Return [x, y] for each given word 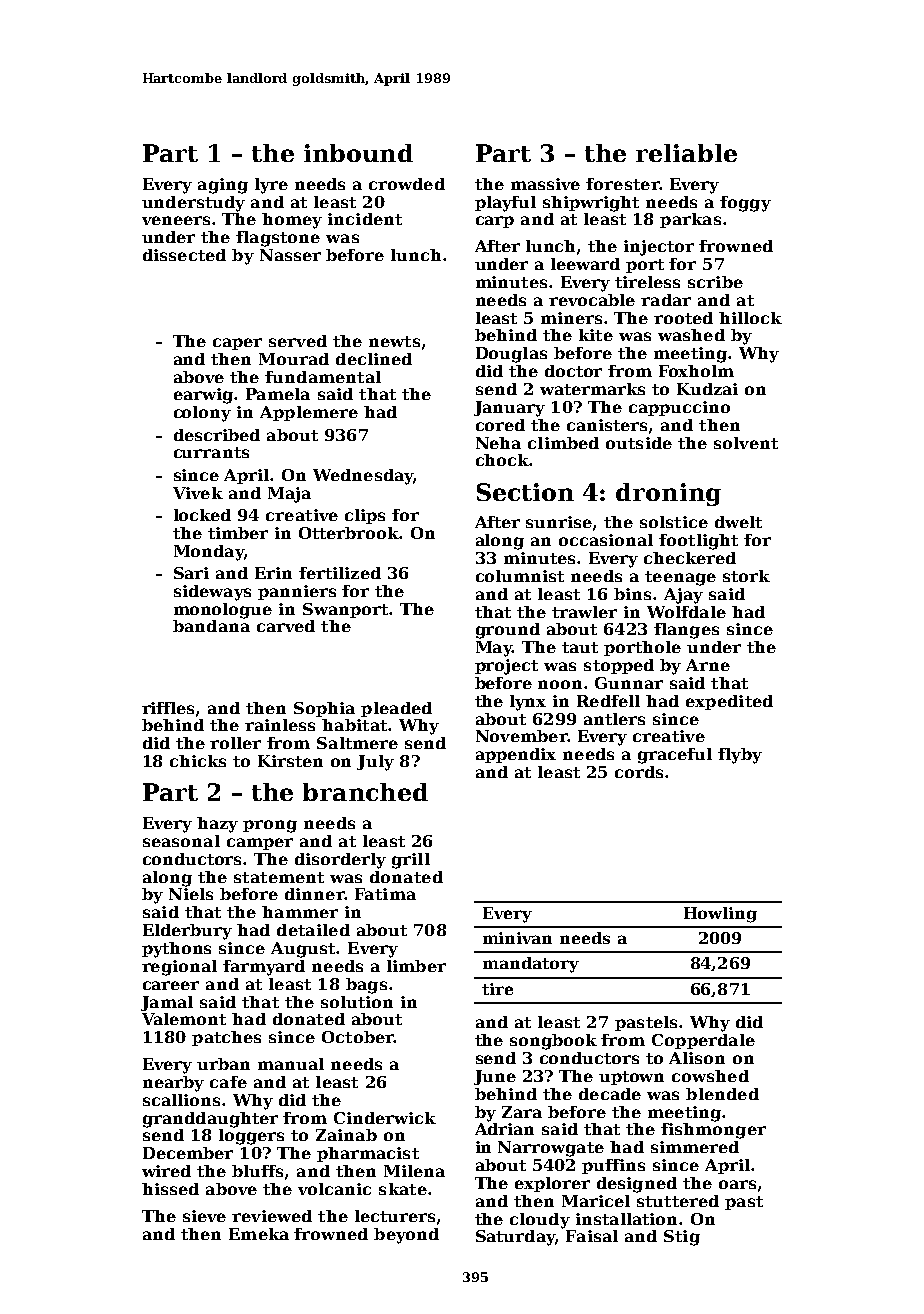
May [494, 649]
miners [571, 318]
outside [639, 443]
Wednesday [363, 477]
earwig [203, 396]
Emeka [259, 1234]
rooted [683, 318]
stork [746, 576]
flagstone [278, 239]
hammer [300, 912]
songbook [553, 1042]
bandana [211, 626]
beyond [406, 1236]
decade [610, 1094]
